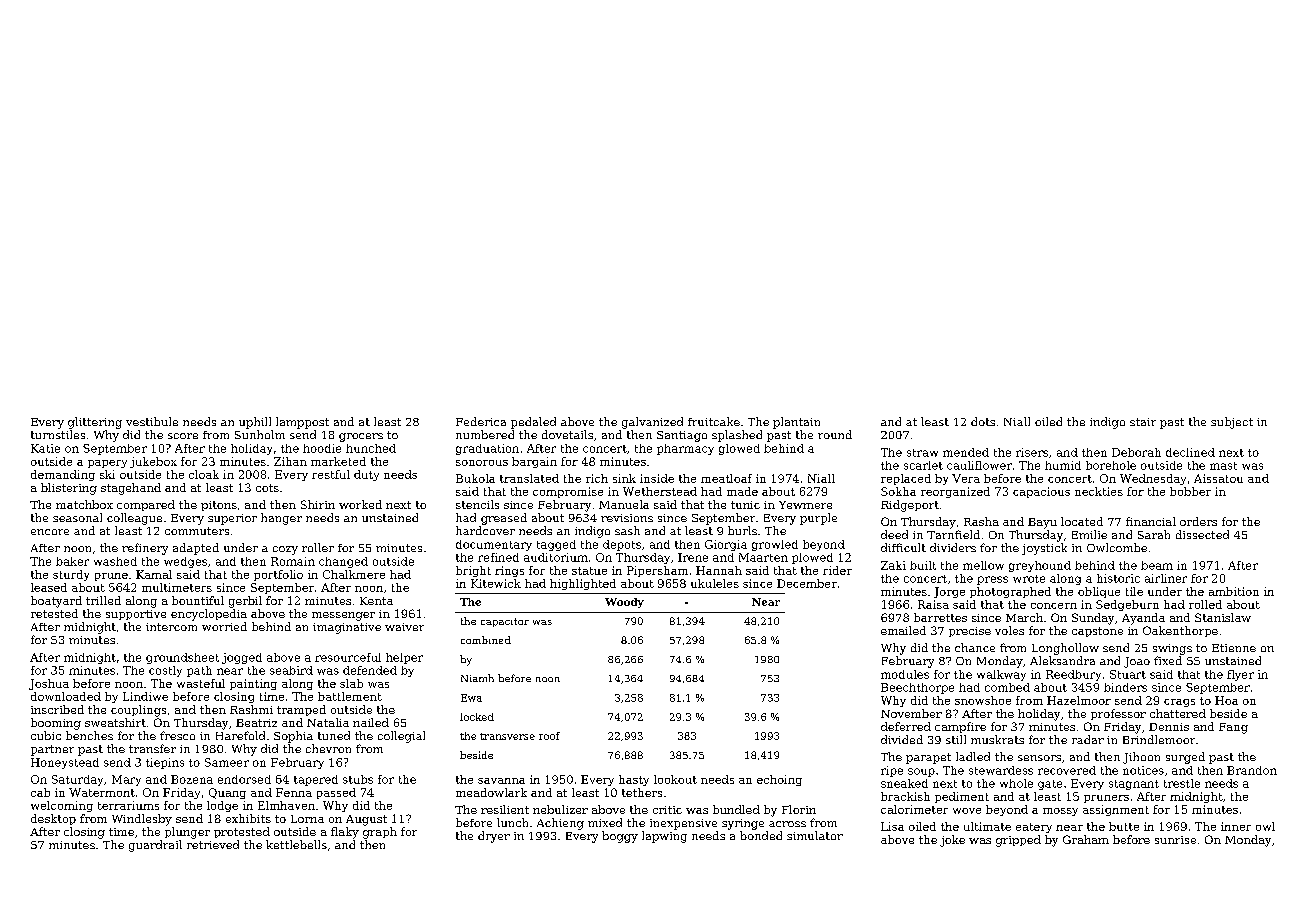  I want to click on orders, so click(1198, 521).
